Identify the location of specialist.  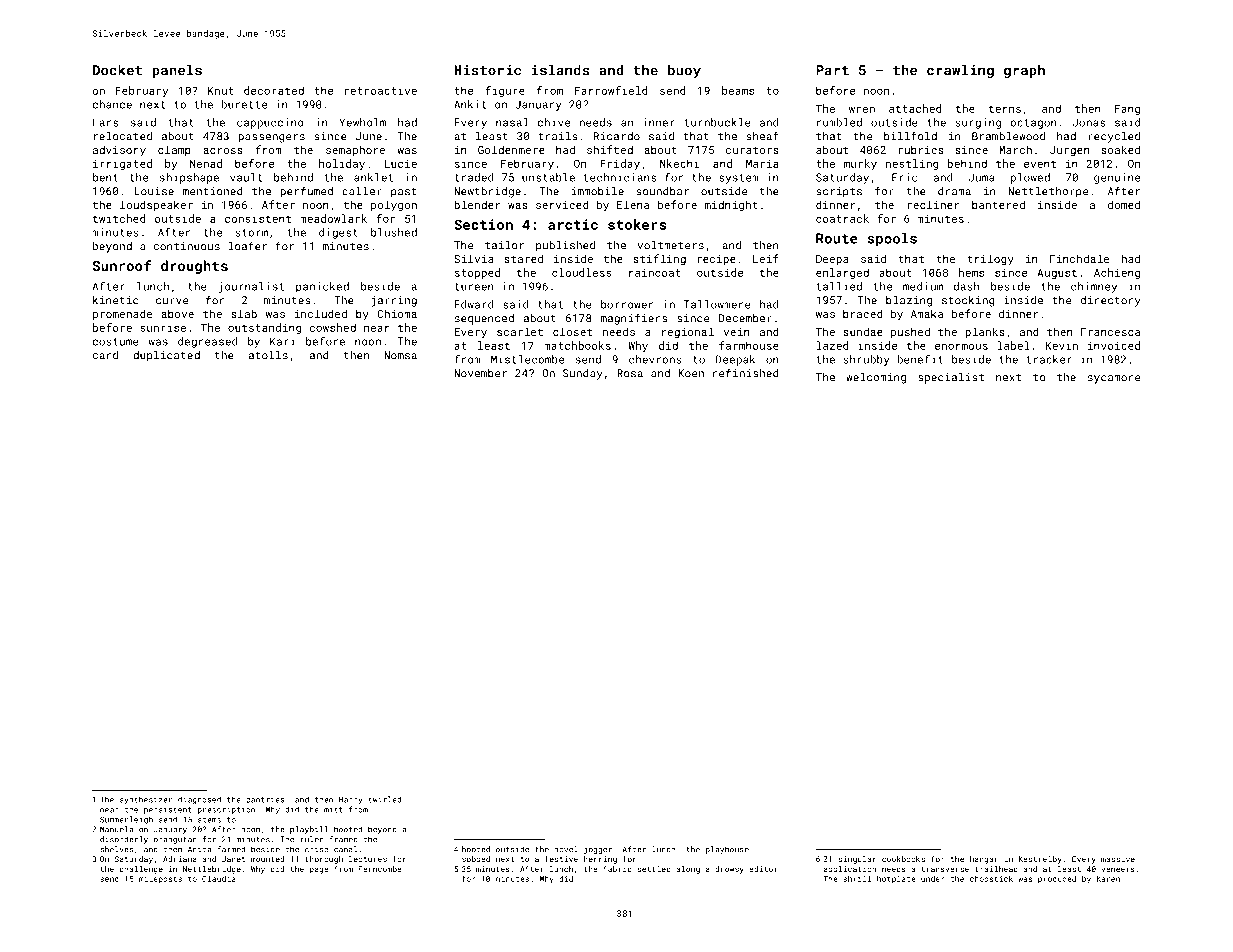
(951, 378).
